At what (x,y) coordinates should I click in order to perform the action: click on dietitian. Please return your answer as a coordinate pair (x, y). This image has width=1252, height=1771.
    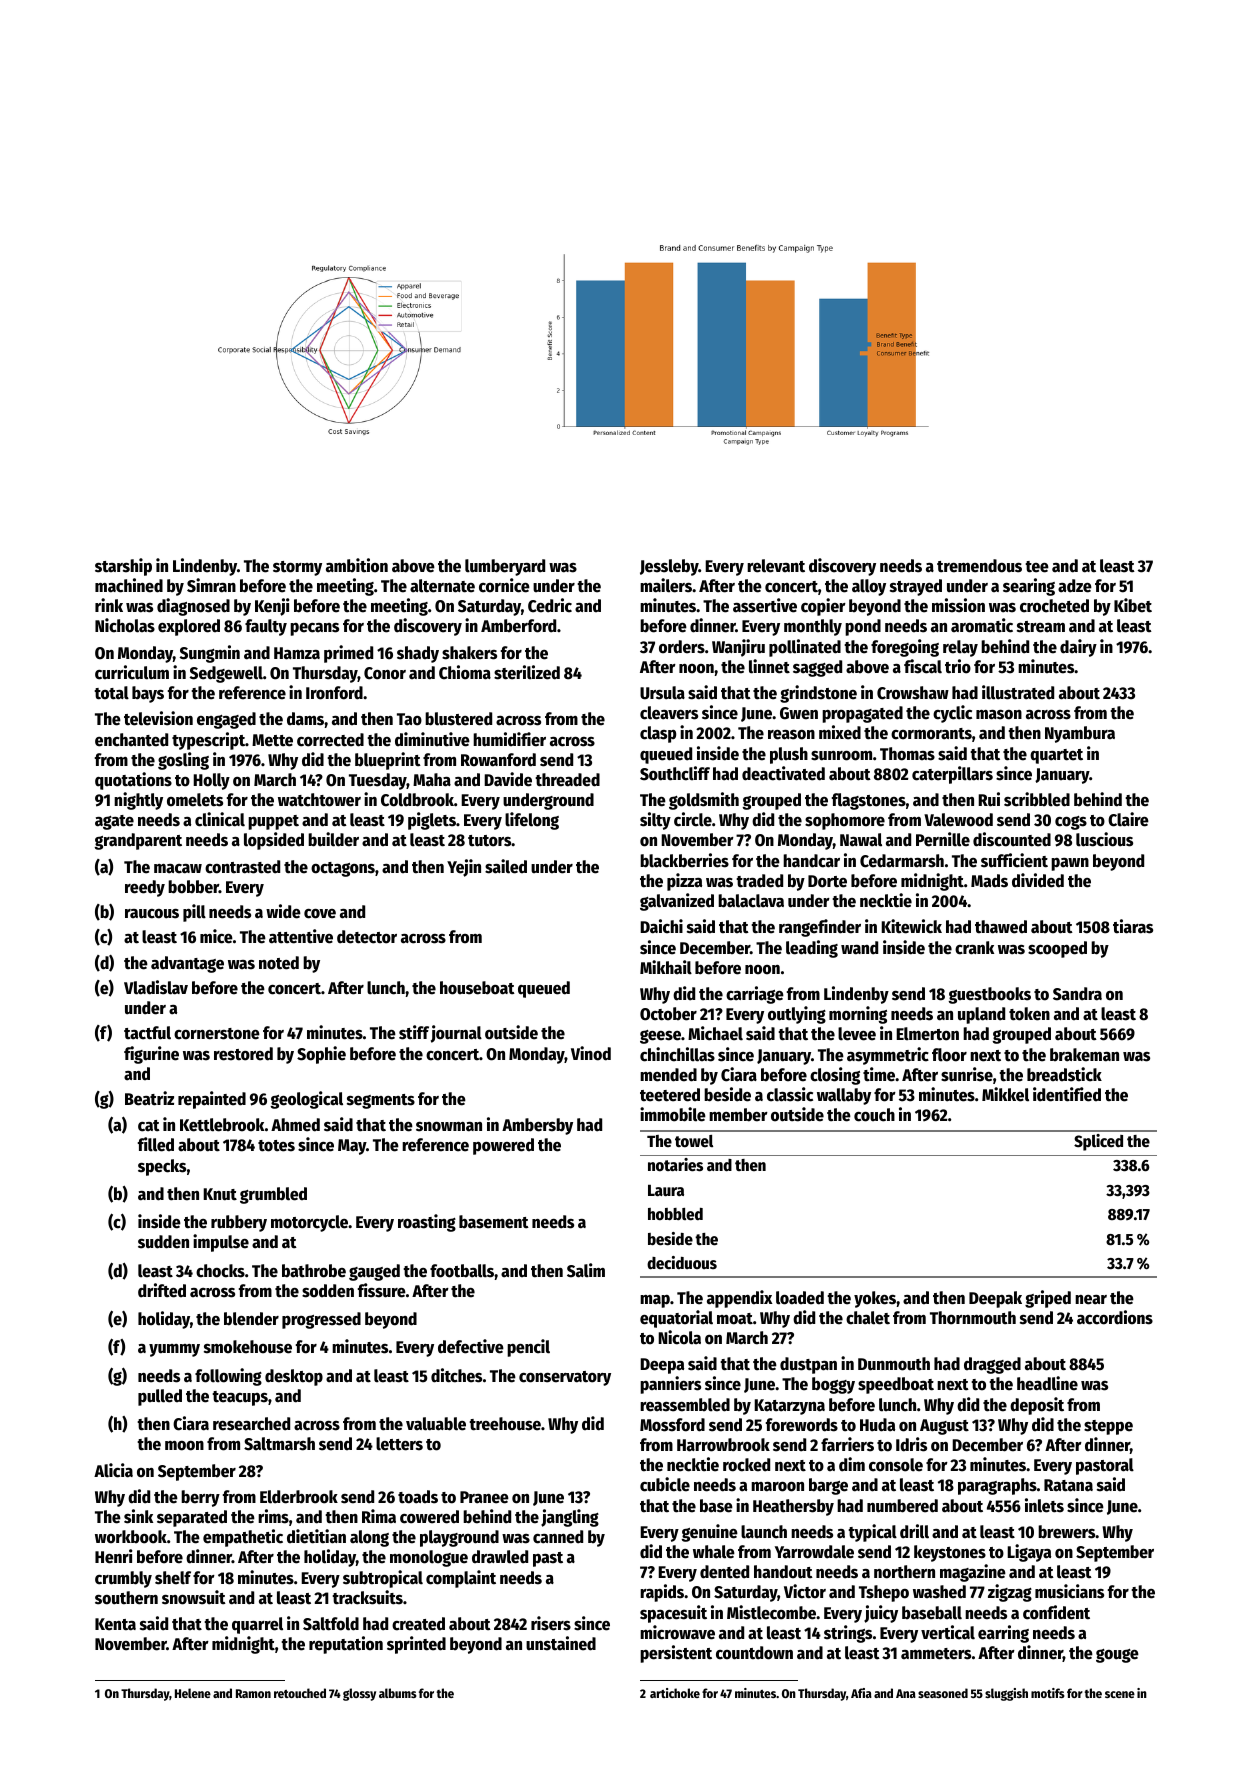
    Looking at the image, I should click on (316, 1536).
